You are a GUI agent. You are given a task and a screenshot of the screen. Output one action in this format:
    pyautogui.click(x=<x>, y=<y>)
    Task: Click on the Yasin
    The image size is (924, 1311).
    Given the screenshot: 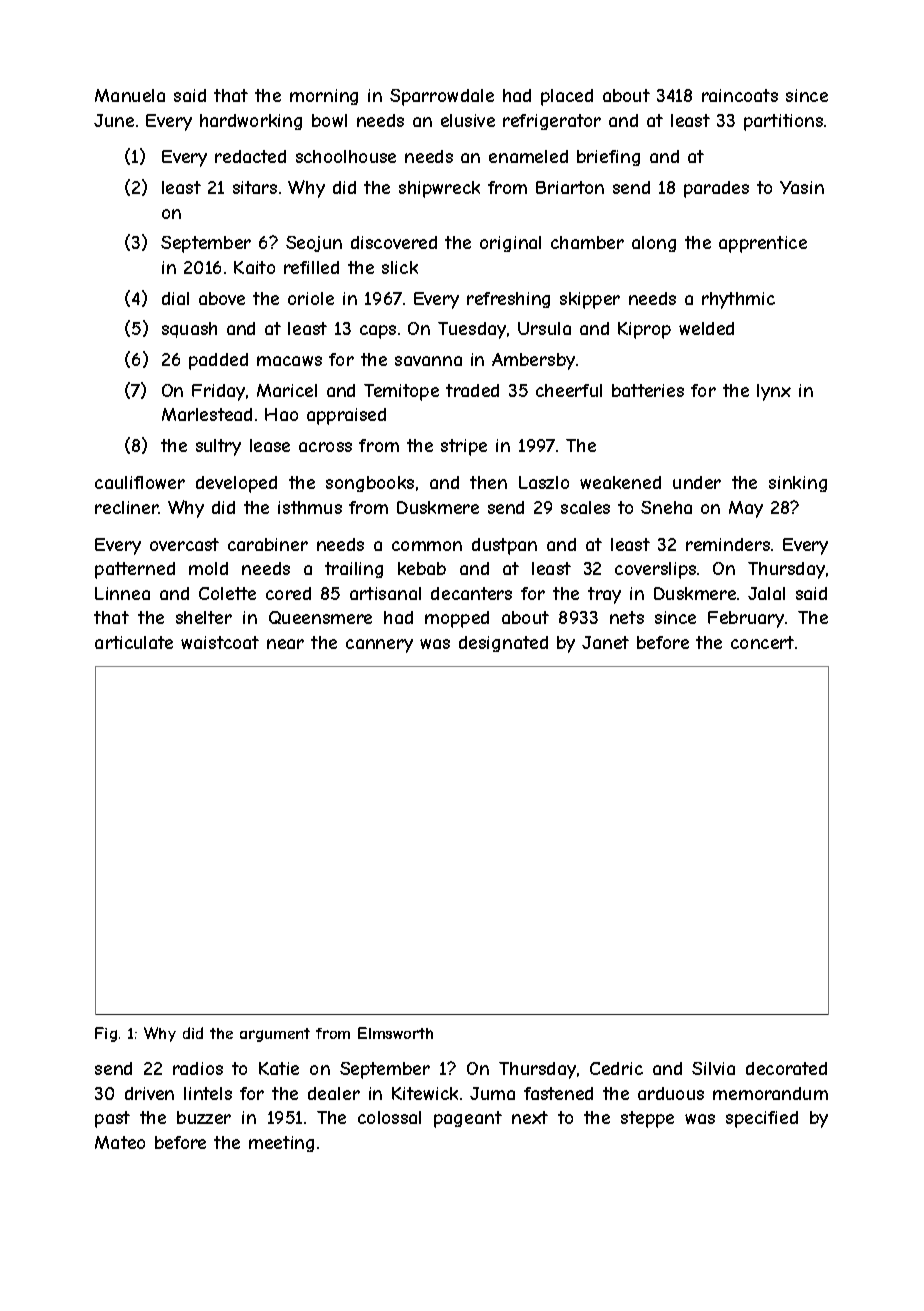 What is the action you would take?
    pyautogui.click(x=802, y=187)
